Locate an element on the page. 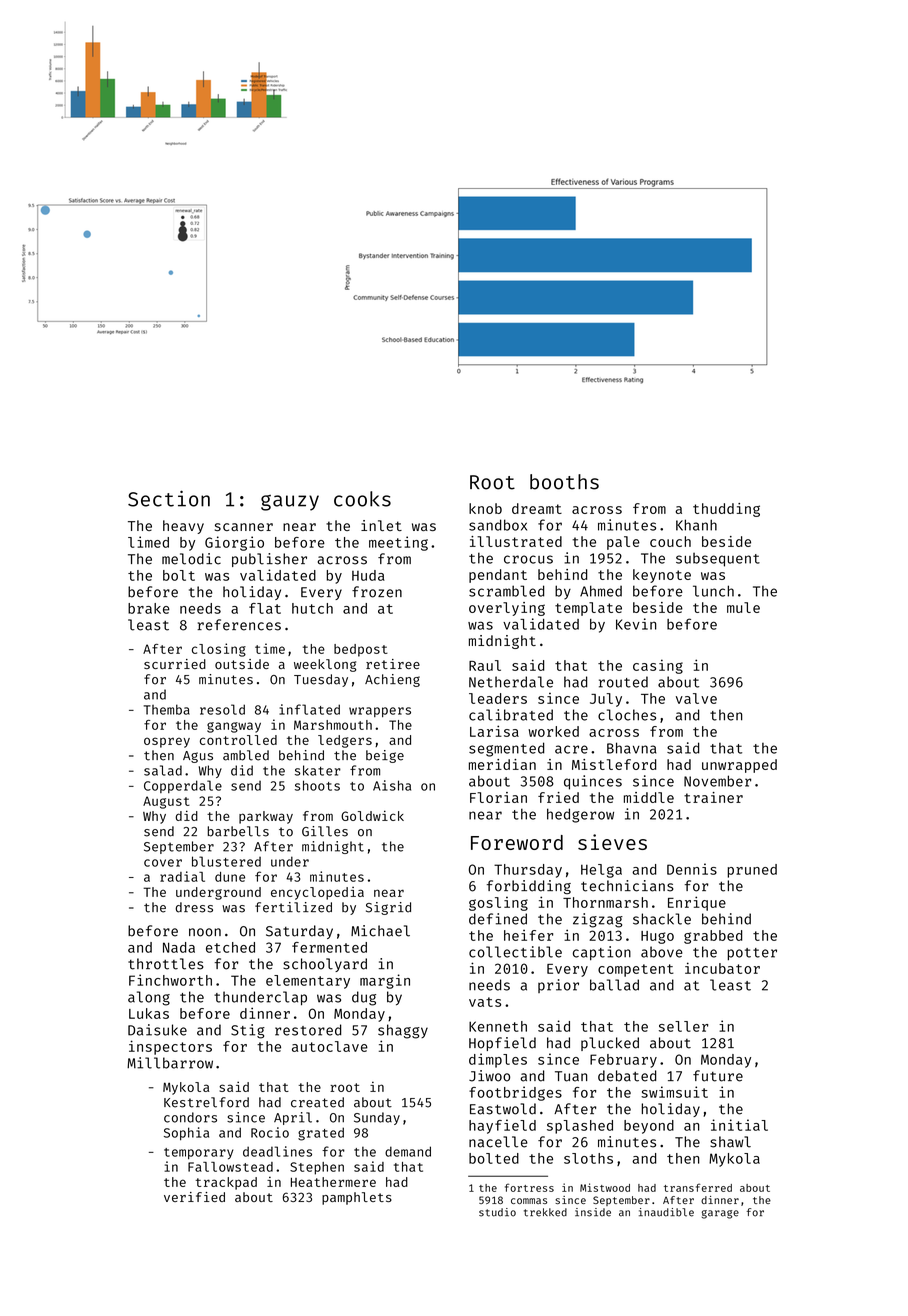  thudding is located at coordinates (726, 510).
